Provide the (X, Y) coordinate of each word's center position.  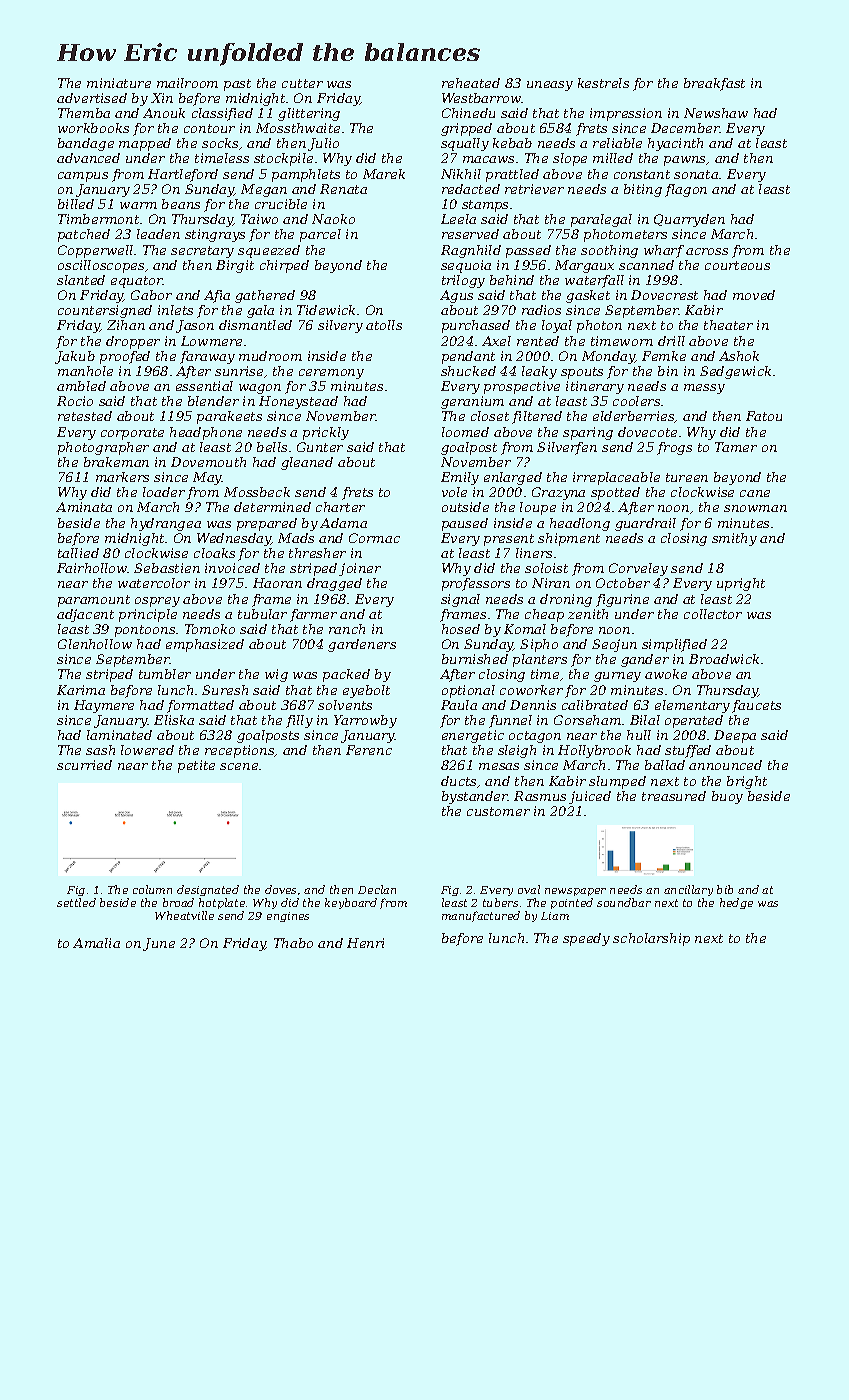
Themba (84, 113)
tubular (262, 614)
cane (755, 493)
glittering (309, 114)
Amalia (96, 943)
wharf (664, 251)
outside (465, 507)
